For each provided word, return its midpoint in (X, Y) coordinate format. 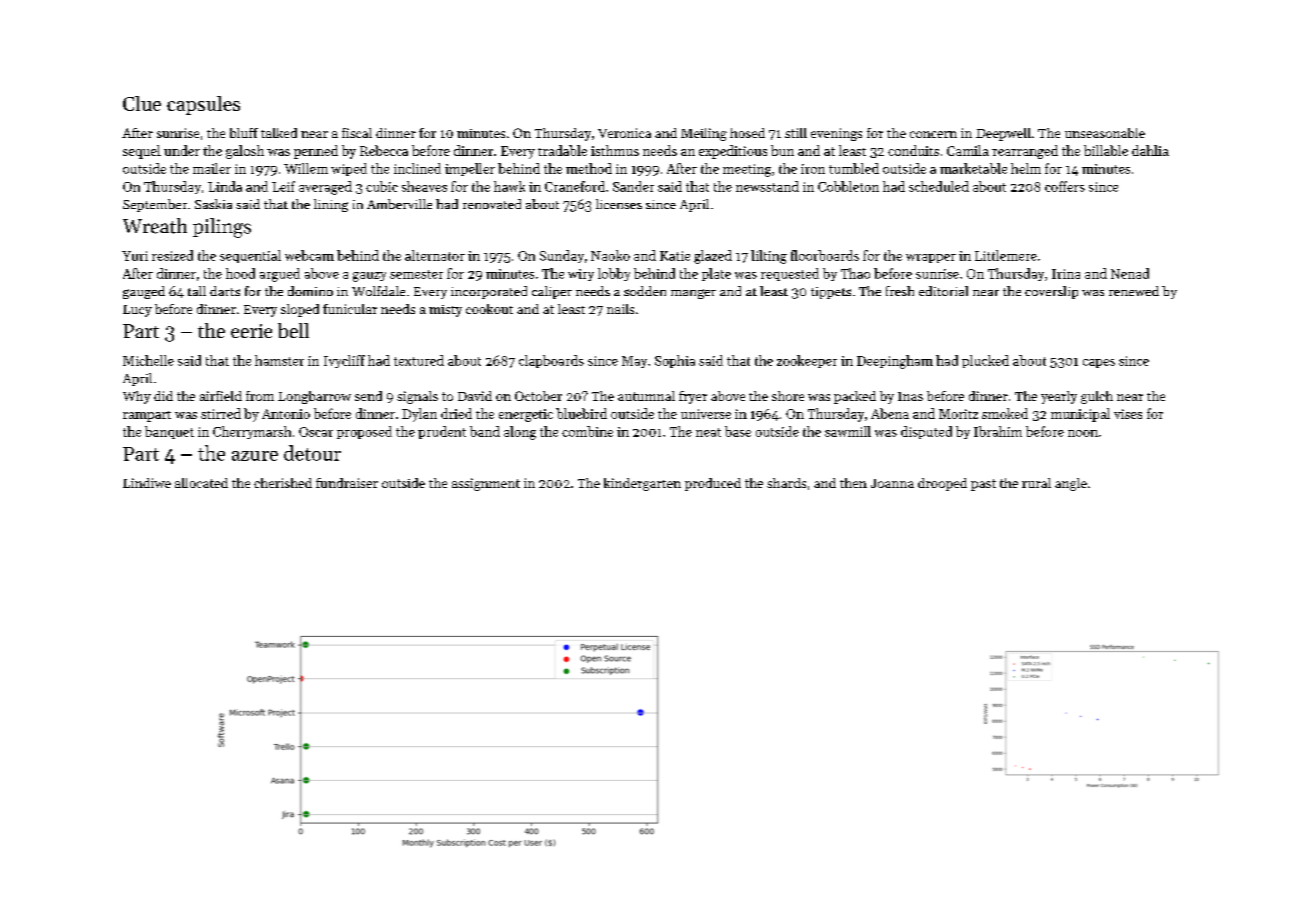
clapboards (551, 361)
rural (1036, 483)
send (368, 396)
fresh (900, 291)
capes (1099, 363)
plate (716, 274)
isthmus (615, 150)
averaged (325, 188)
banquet (169, 432)
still (796, 133)
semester (416, 274)
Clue (142, 103)
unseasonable (1105, 133)
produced (713, 484)
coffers (1065, 186)
